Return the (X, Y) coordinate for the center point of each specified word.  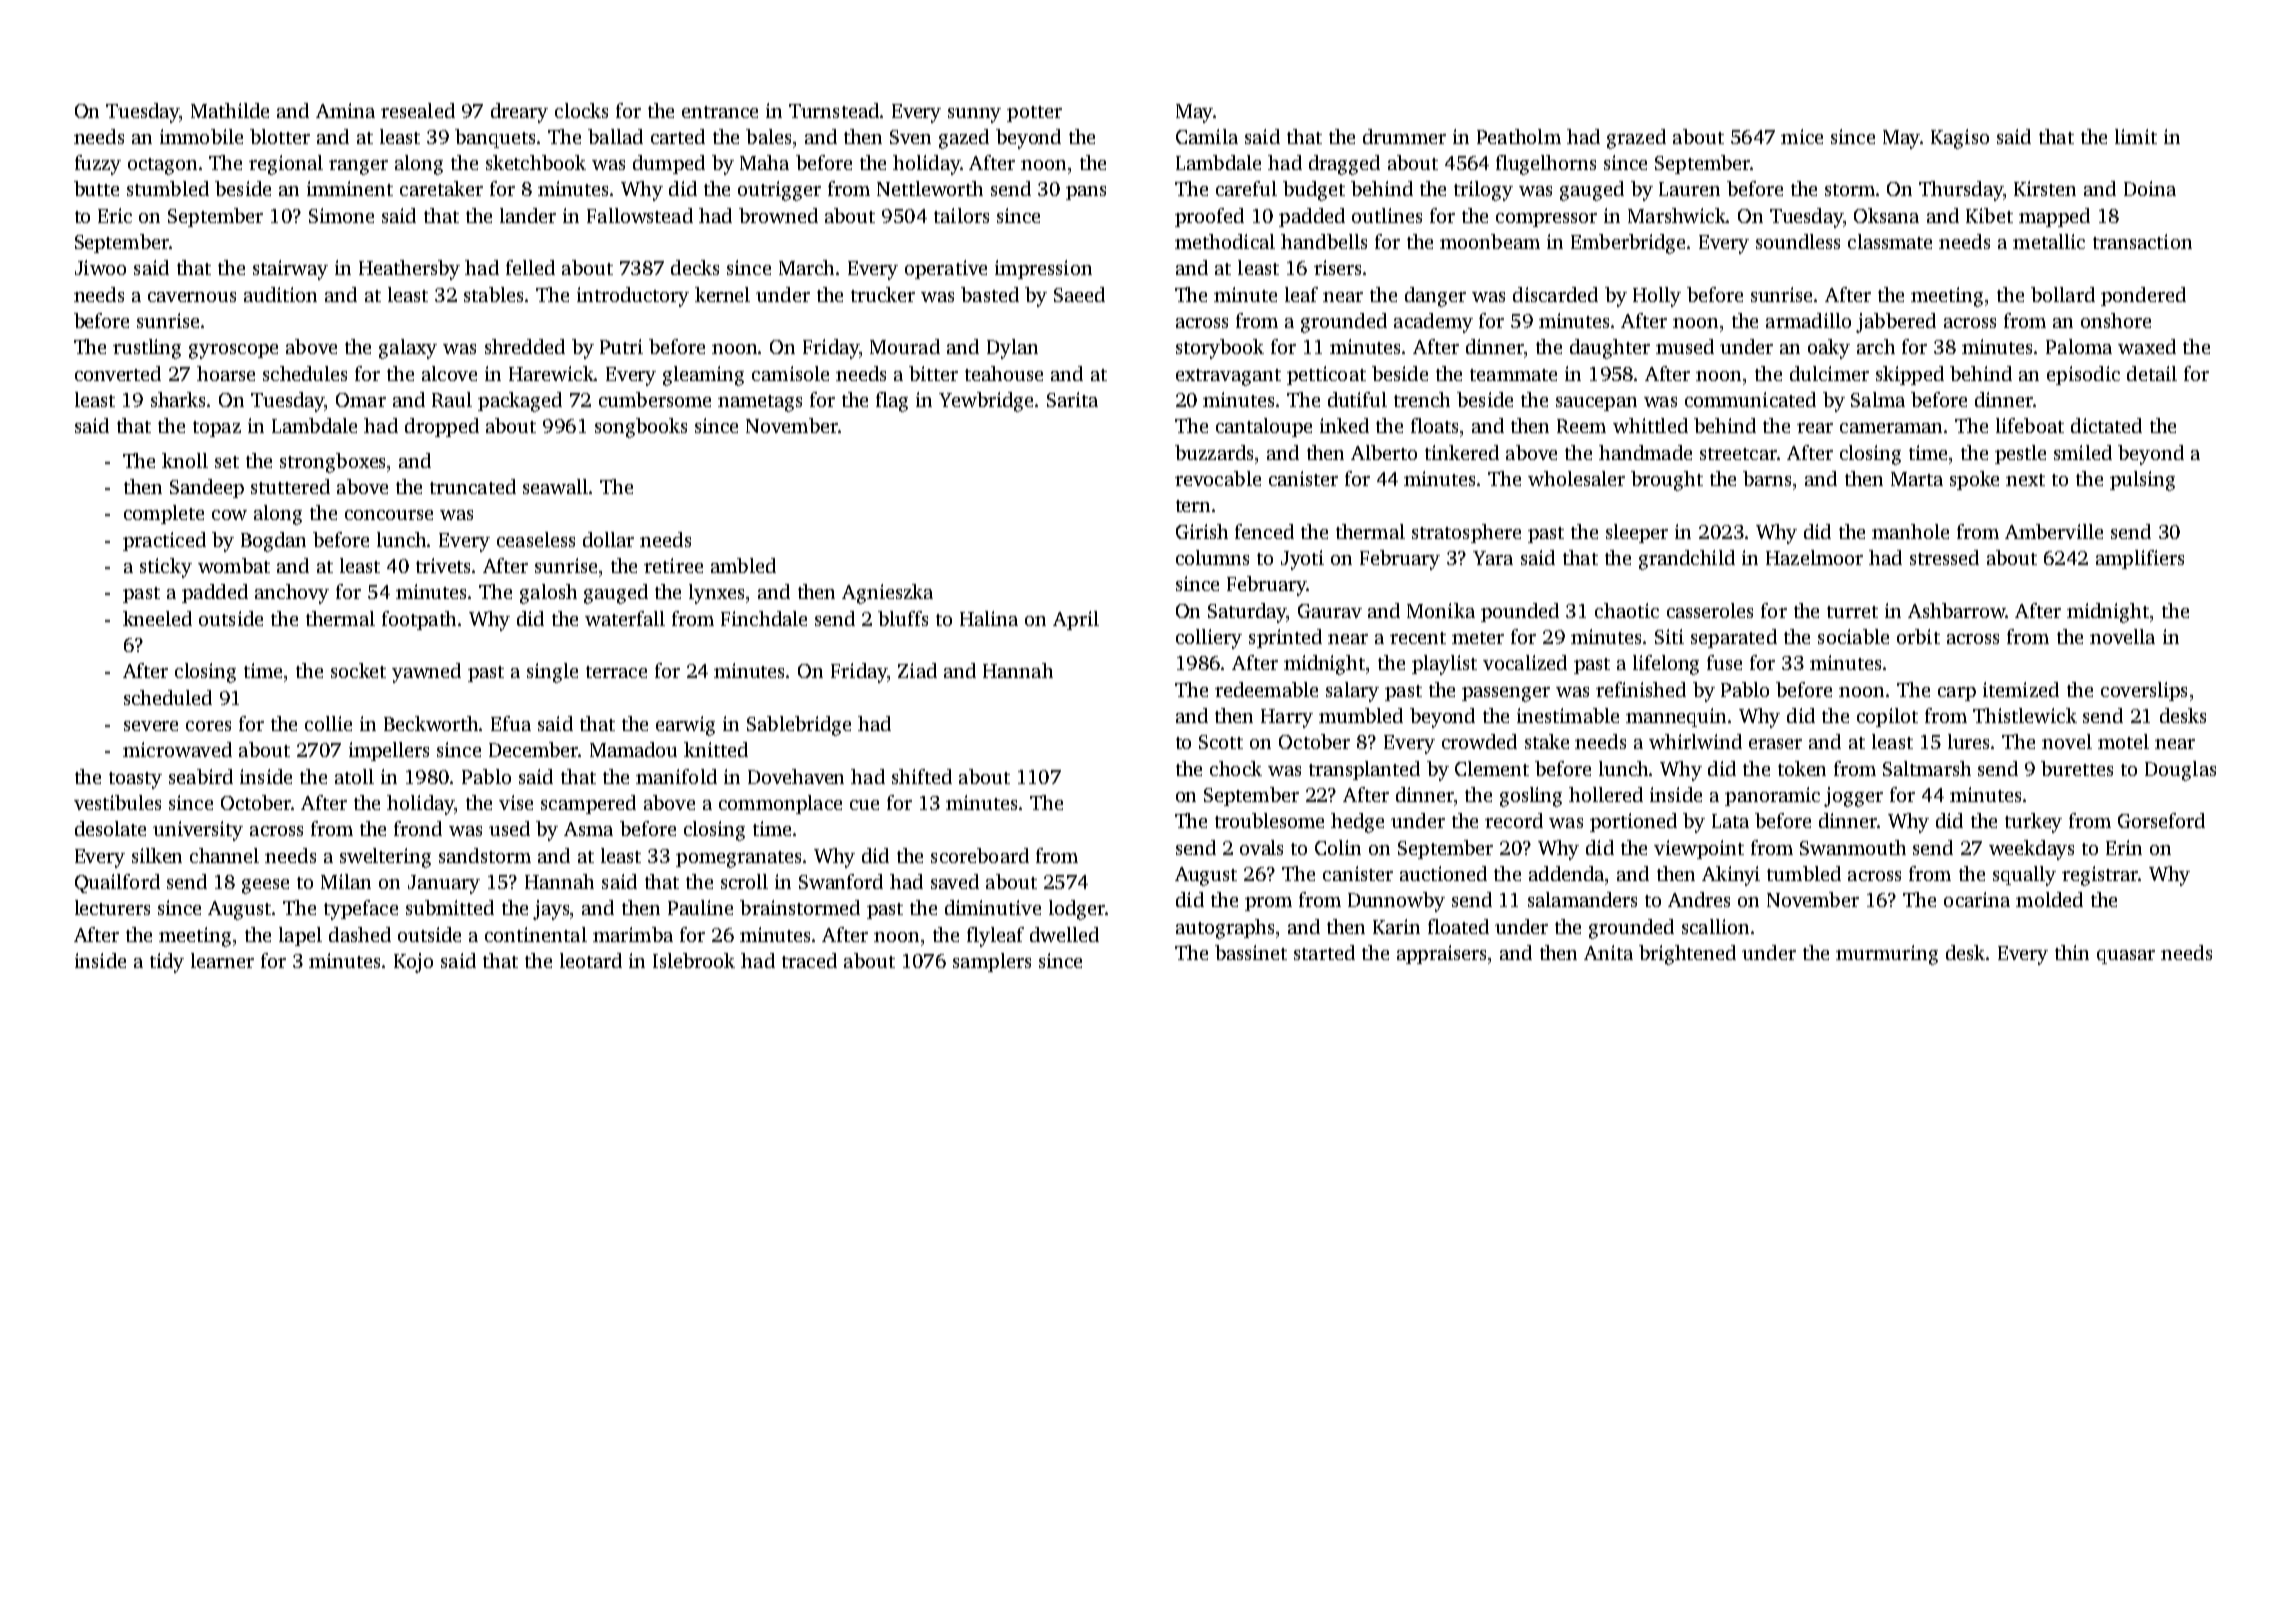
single (552, 673)
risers (1337, 267)
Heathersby (409, 270)
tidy (167, 963)
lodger (1077, 910)
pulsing (2142, 481)
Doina (2150, 188)
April (1076, 620)
